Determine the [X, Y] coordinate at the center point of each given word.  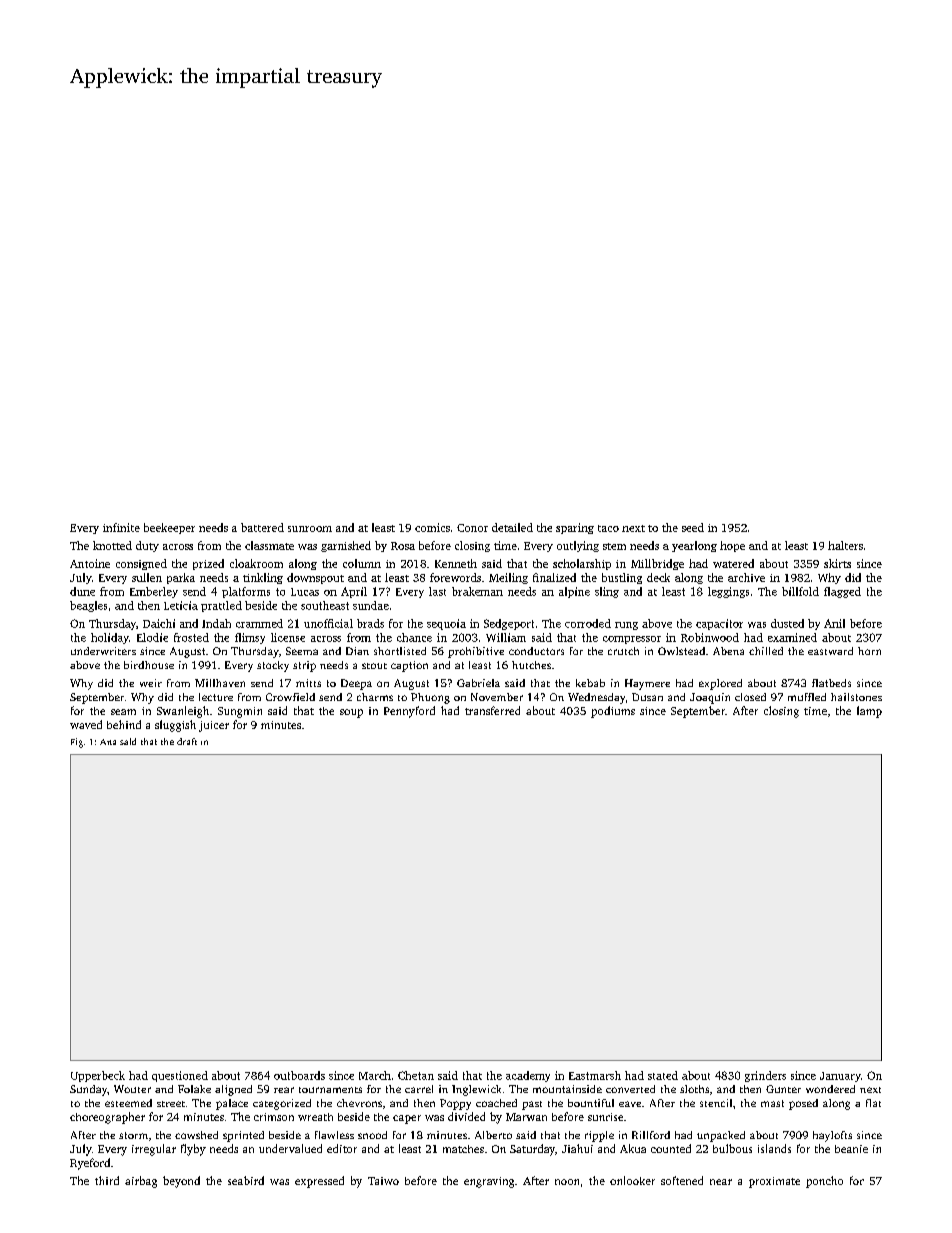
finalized [554, 577]
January [840, 1077]
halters [845, 545]
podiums [613, 712]
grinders [765, 1076]
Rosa [403, 546]
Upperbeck [98, 1076]
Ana [108, 742]
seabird [246, 1180]
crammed [259, 623]
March [375, 1075]
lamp [869, 712]
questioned [180, 1076]
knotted [112, 545]
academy [528, 1076]
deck [658, 577]
